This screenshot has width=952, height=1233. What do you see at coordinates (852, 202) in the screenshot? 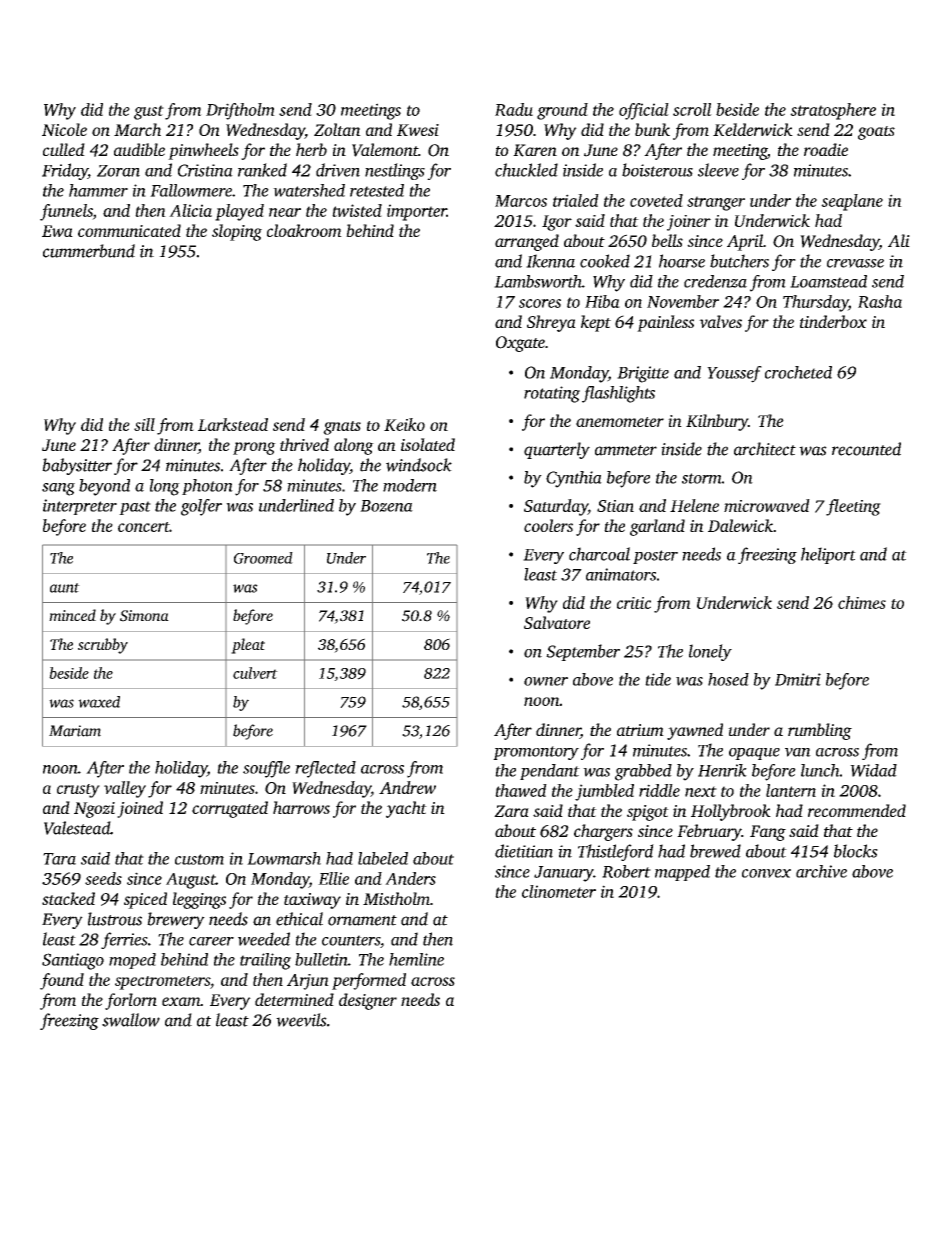
I see `seaplane` at bounding box center [852, 202].
